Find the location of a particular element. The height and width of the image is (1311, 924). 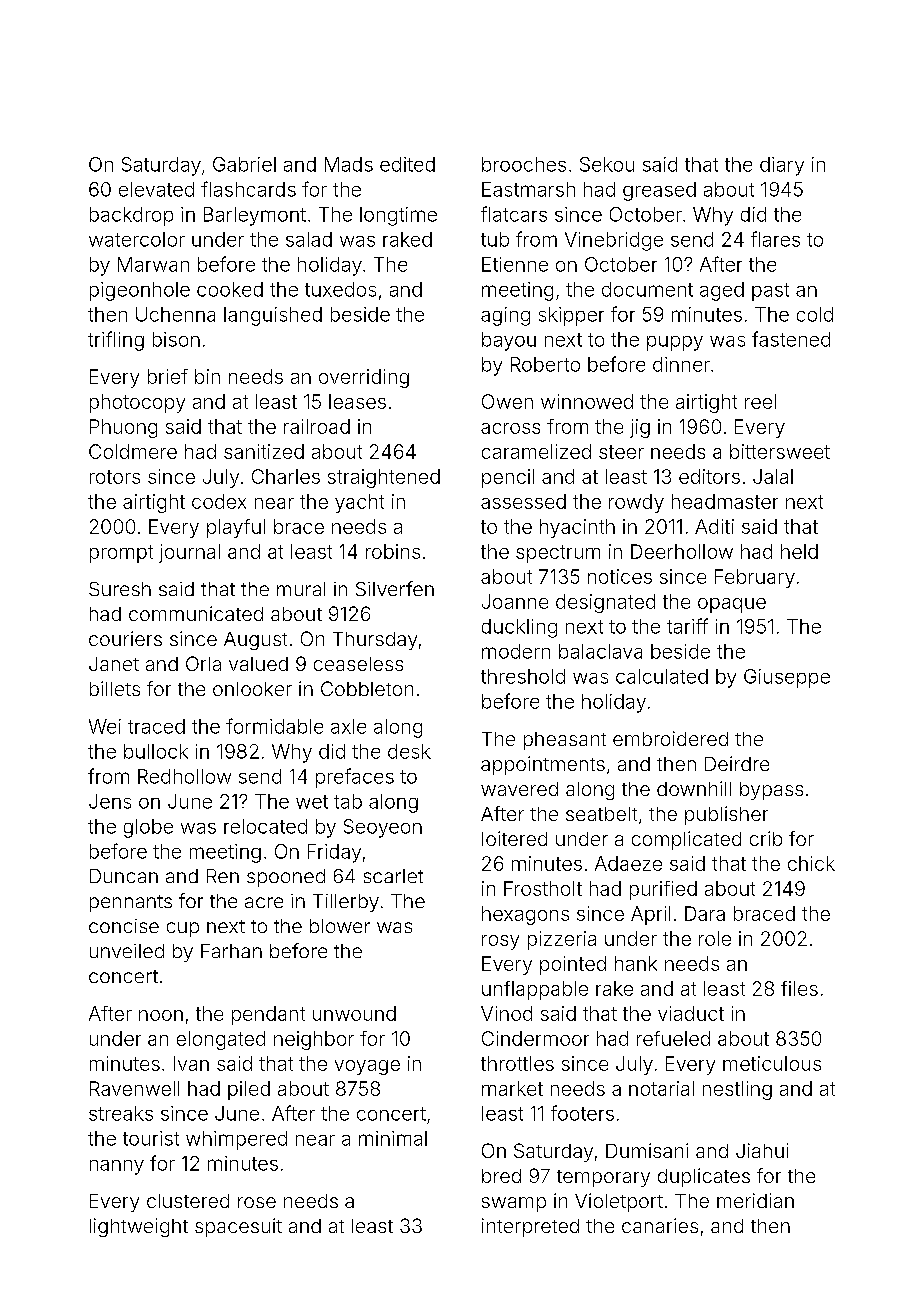

bison is located at coordinates (176, 339).
